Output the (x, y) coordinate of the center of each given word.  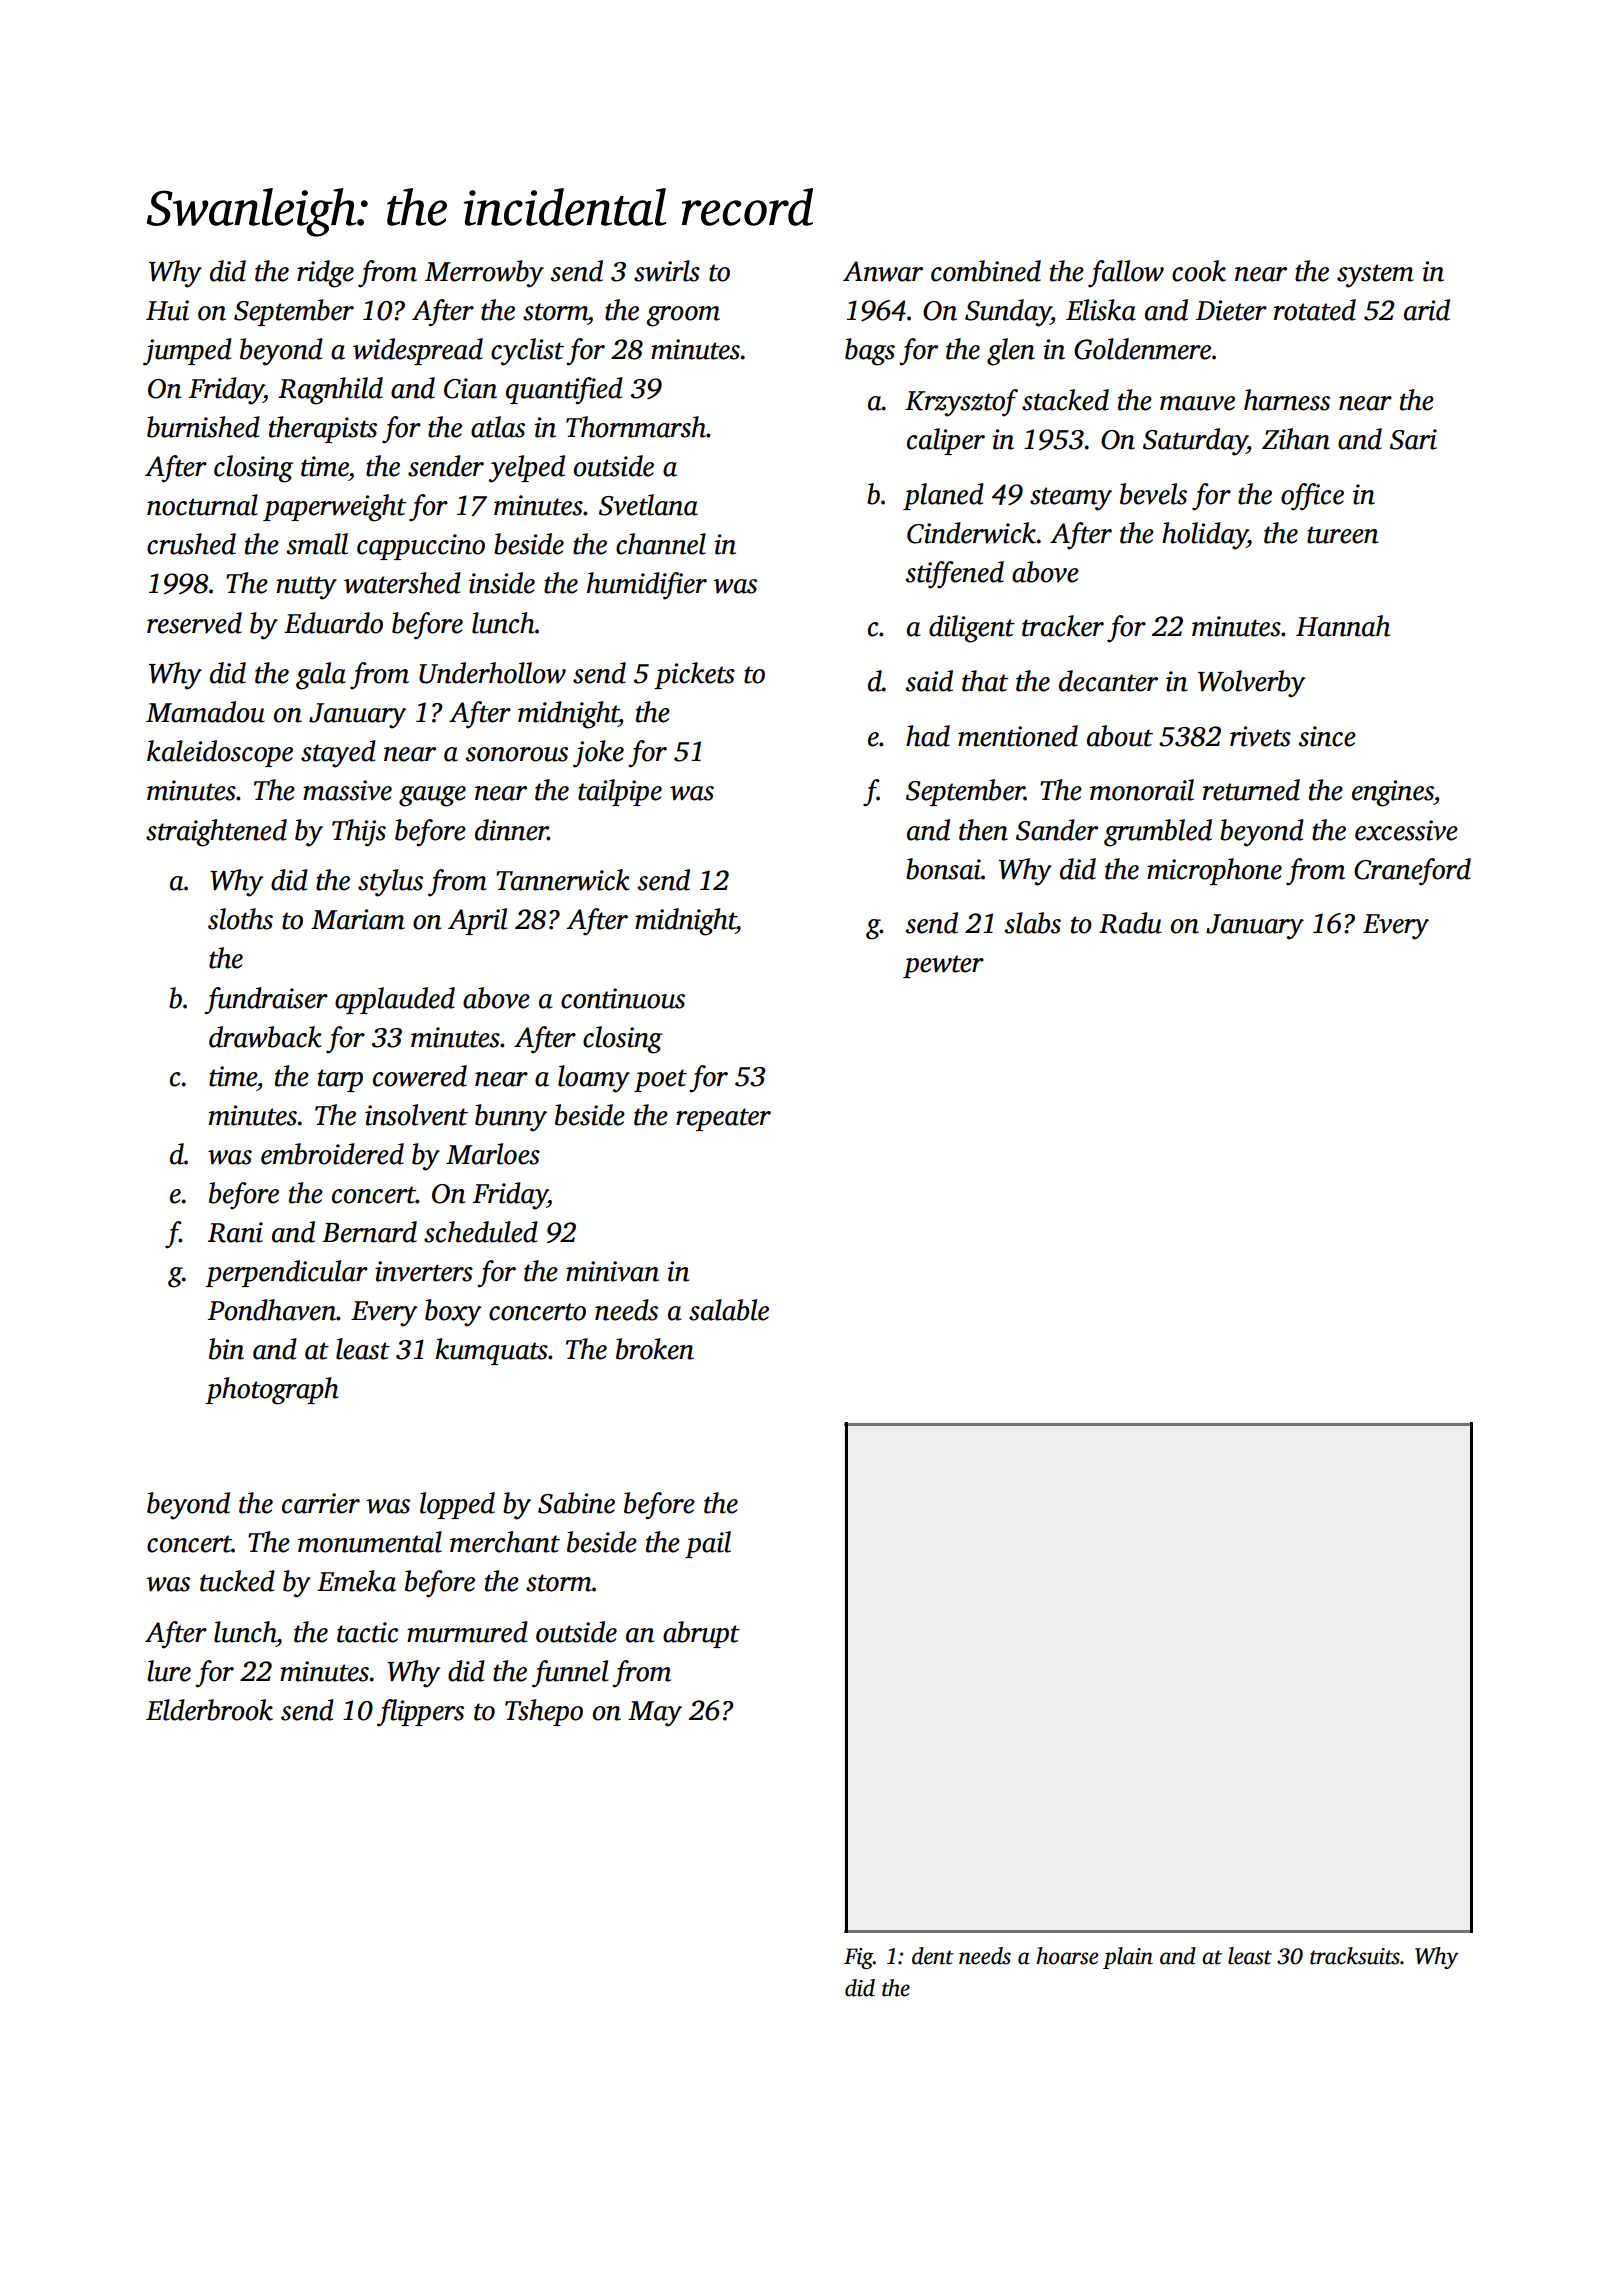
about (1120, 736)
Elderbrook (209, 1710)
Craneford (1412, 872)
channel (661, 544)
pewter (943, 966)
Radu (1130, 923)
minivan (612, 1271)
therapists (323, 429)
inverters (424, 1271)
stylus (390, 883)
